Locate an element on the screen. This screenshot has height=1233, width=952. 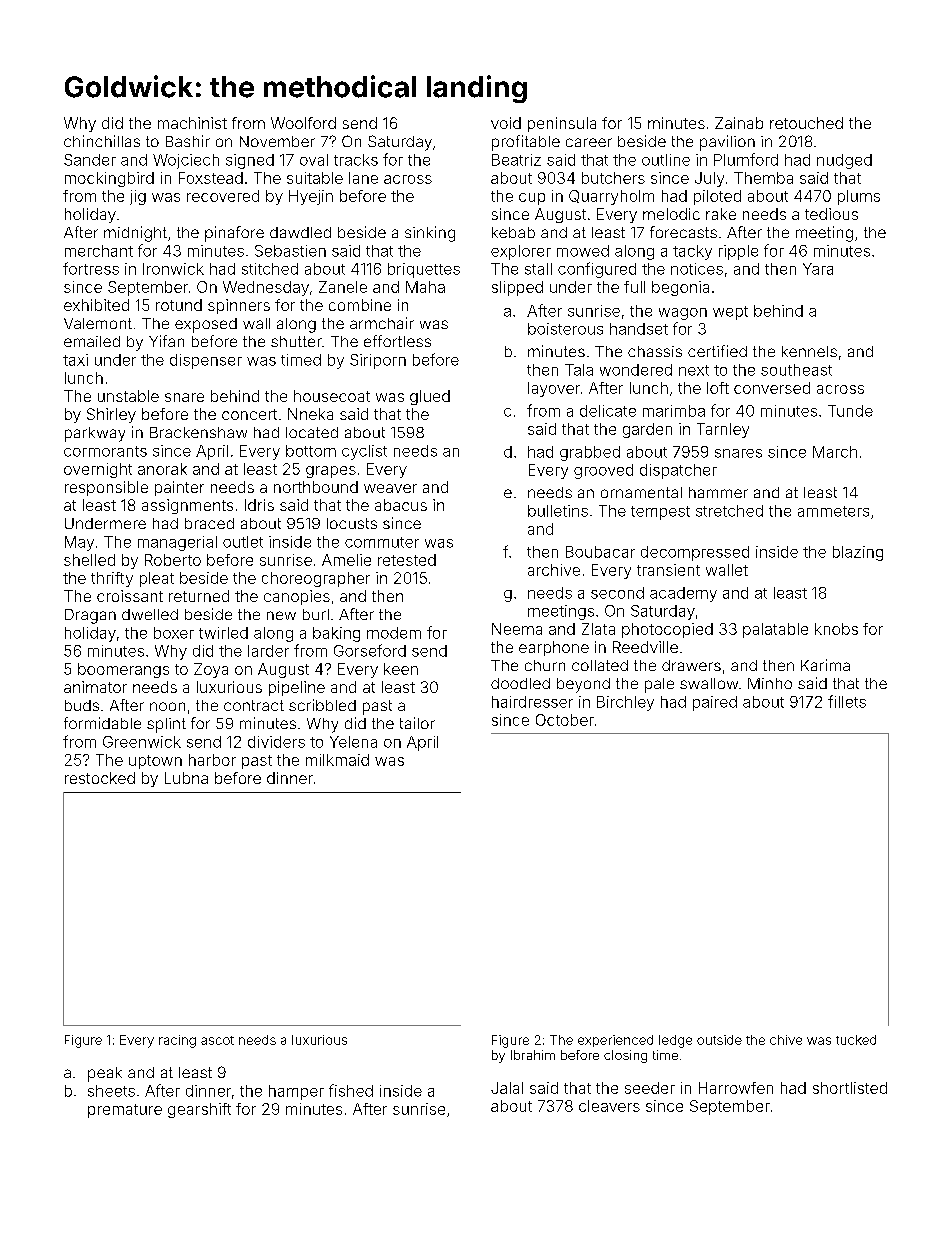
noon is located at coordinates (167, 706).
